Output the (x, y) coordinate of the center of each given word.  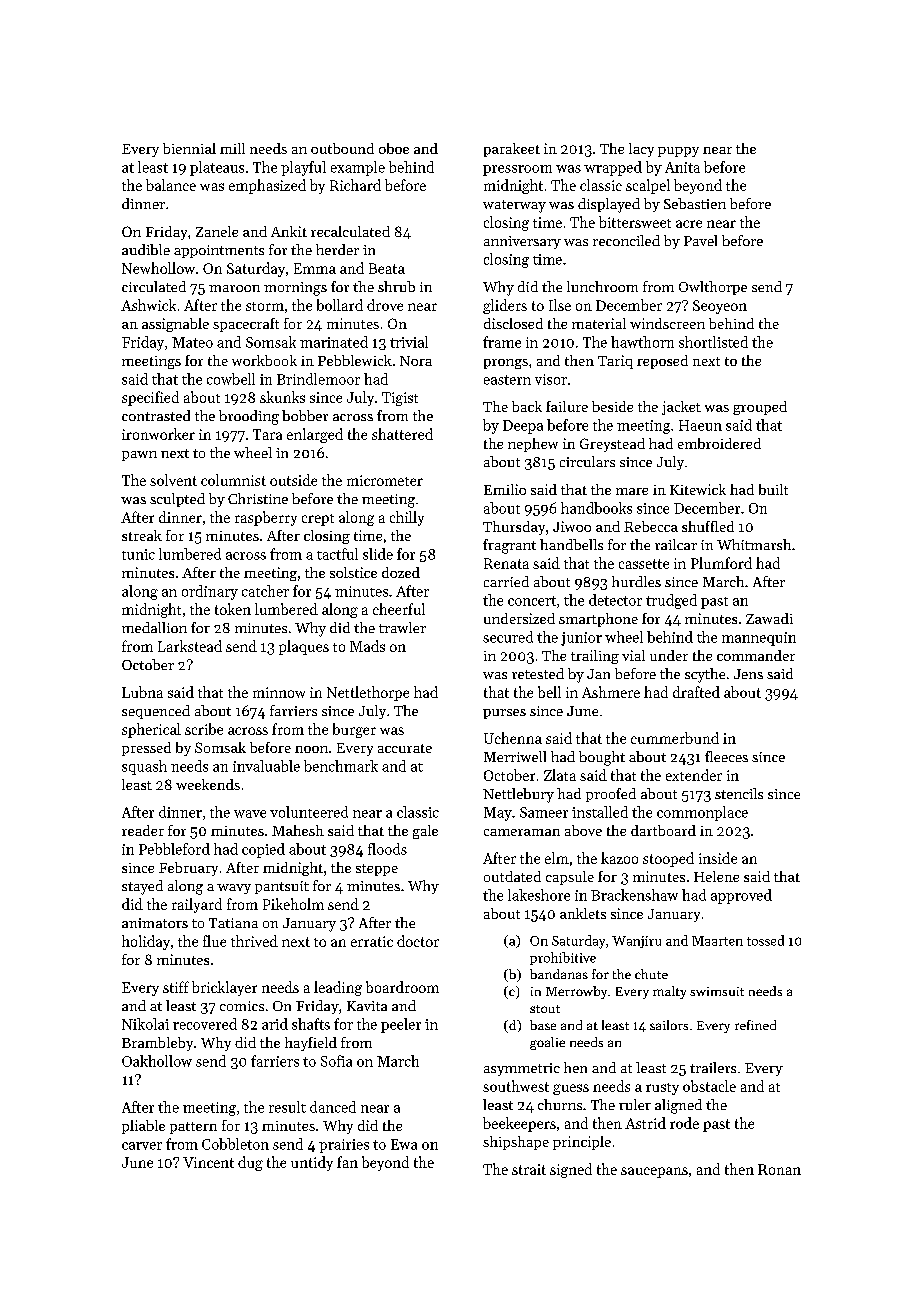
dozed (401, 572)
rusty (662, 1089)
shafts (311, 1024)
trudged (671, 601)
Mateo (192, 342)
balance (171, 185)
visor (551, 379)
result (287, 1107)
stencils (739, 793)
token (233, 609)
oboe (394, 148)
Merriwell (515, 756)
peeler (401, 1025)
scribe (204, 729)
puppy (678, 152)
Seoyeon (720, 307)
